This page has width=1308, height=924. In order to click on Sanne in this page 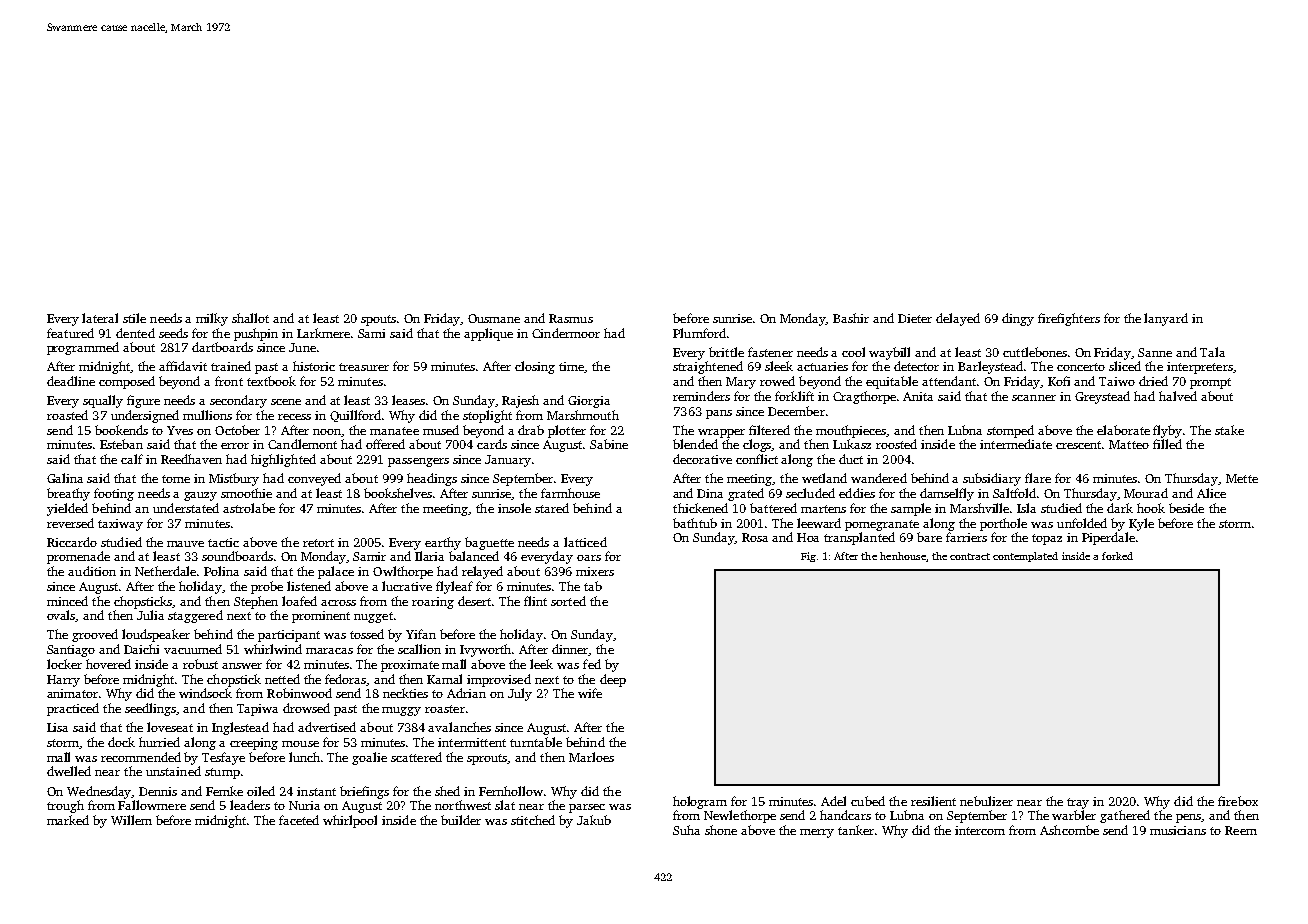, I will do `click(1155, 352)`.
